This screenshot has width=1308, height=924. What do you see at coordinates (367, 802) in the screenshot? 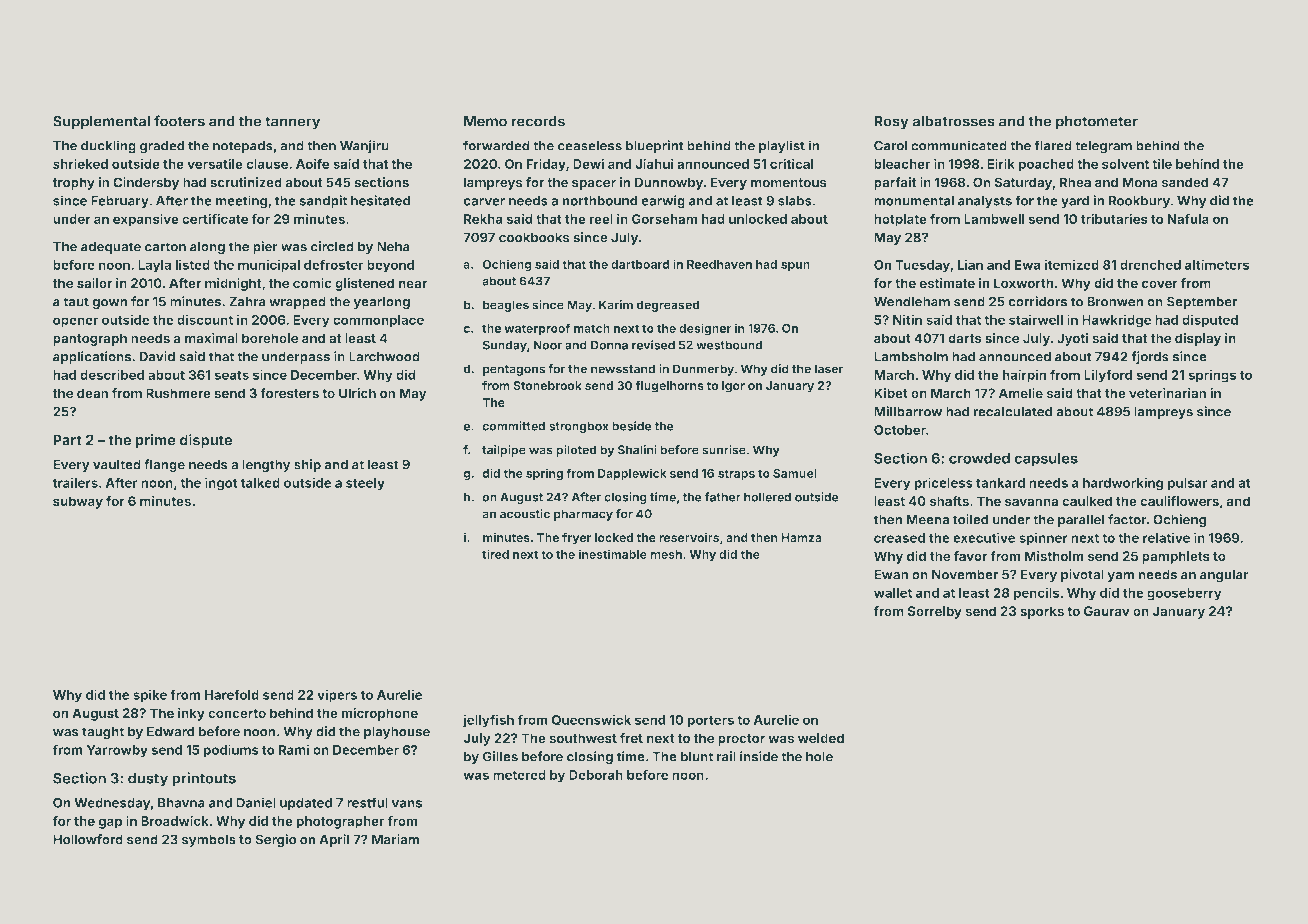
I see `restful` at bounding box center [367, 802].
